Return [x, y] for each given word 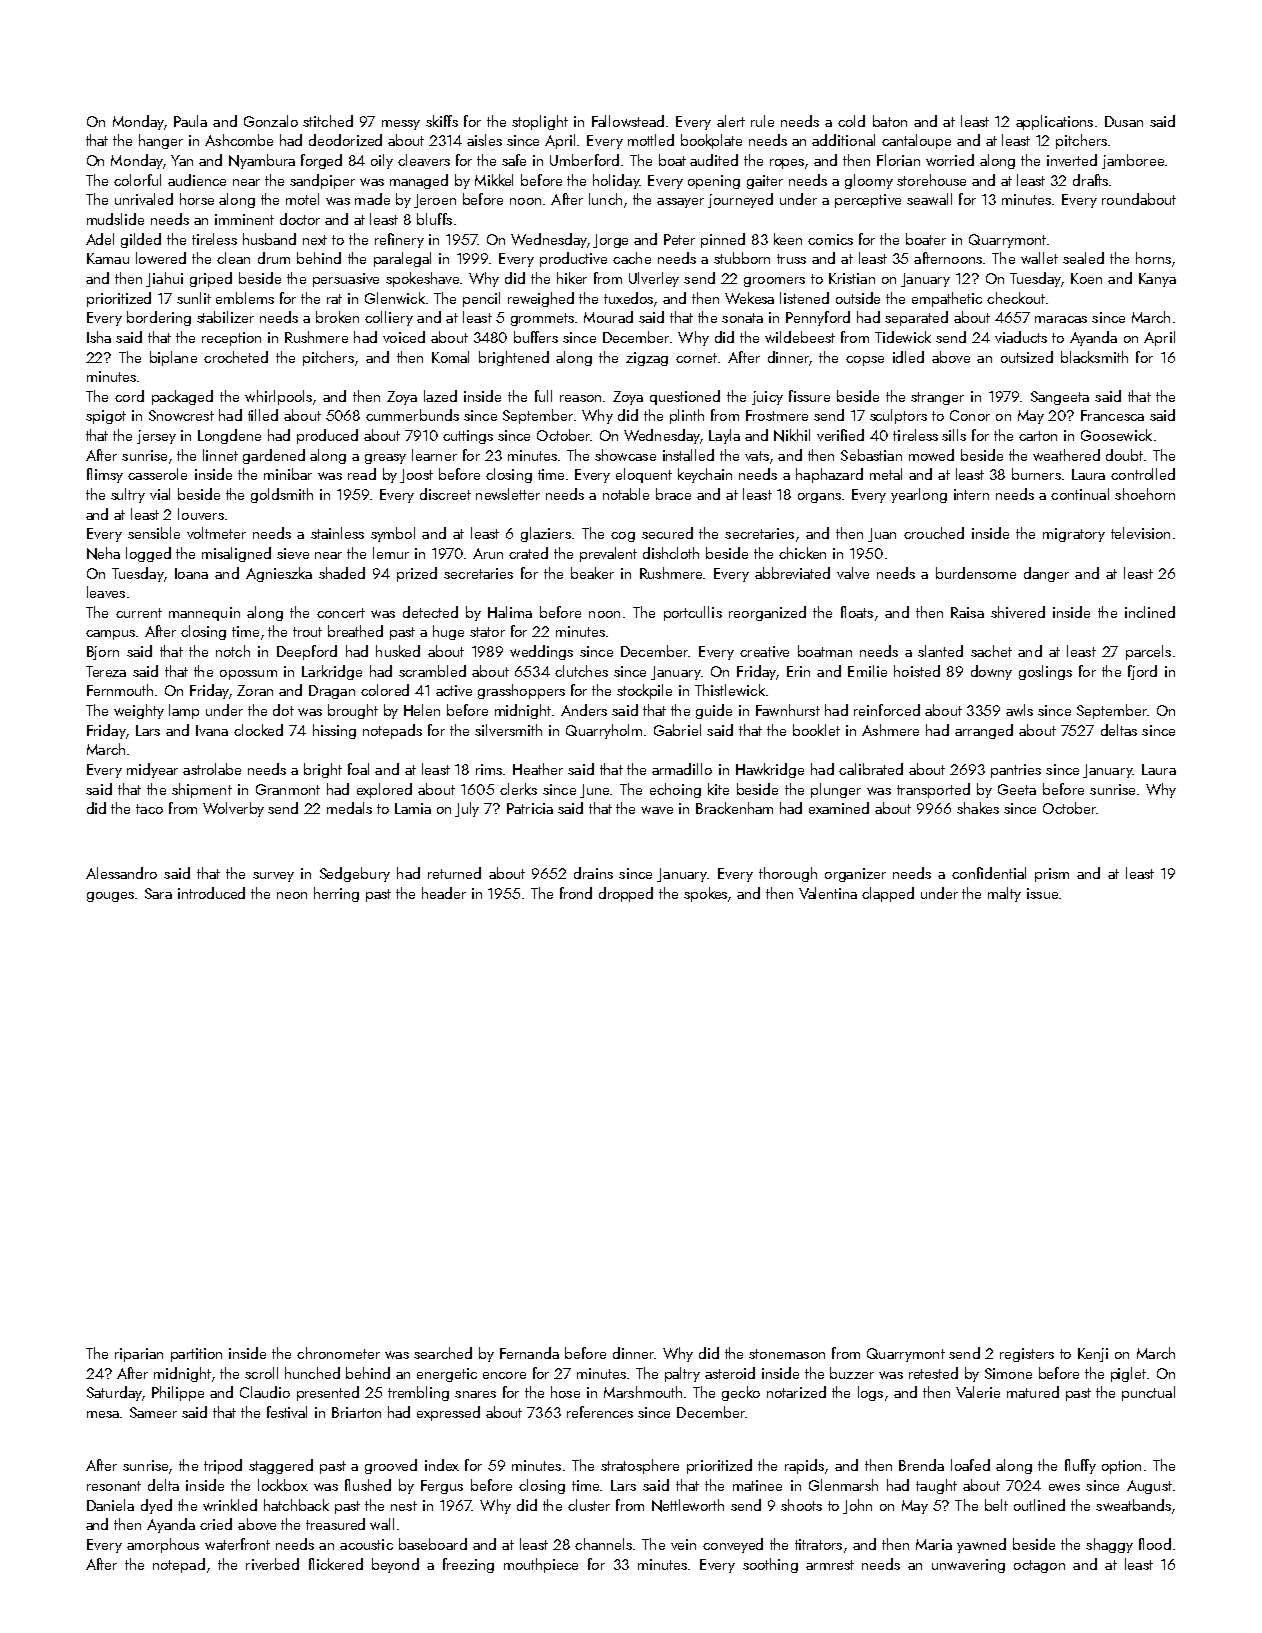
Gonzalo [271, 121]
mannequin [204, 614]
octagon [1039, 1566]
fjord [1142, 672]
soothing [770, 1565]
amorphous [163, 1545]
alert [731, 121]
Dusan [1124, 121]
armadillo [682, 769]
